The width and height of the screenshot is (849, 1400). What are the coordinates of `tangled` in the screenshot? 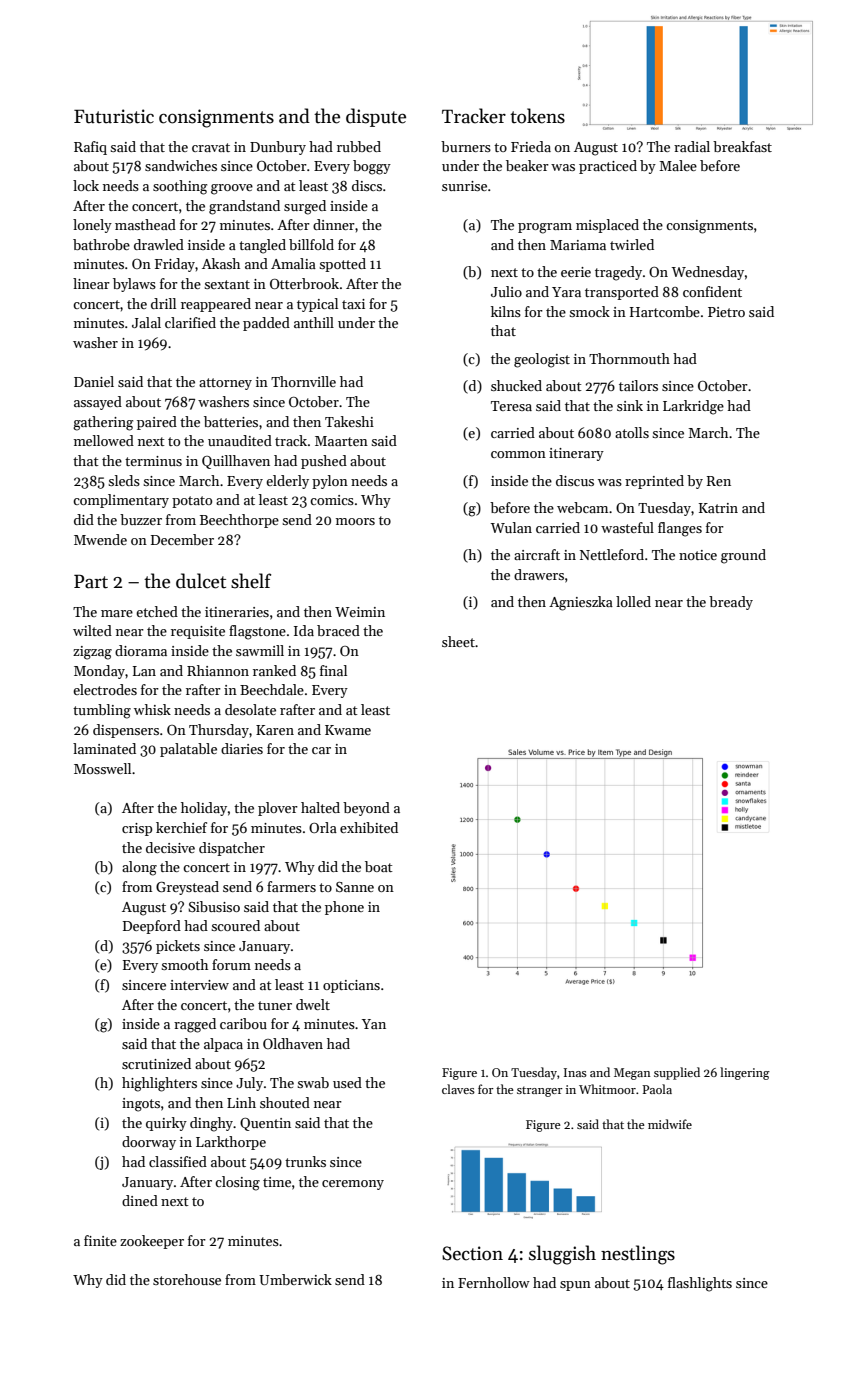 It's located at (262, 246).
